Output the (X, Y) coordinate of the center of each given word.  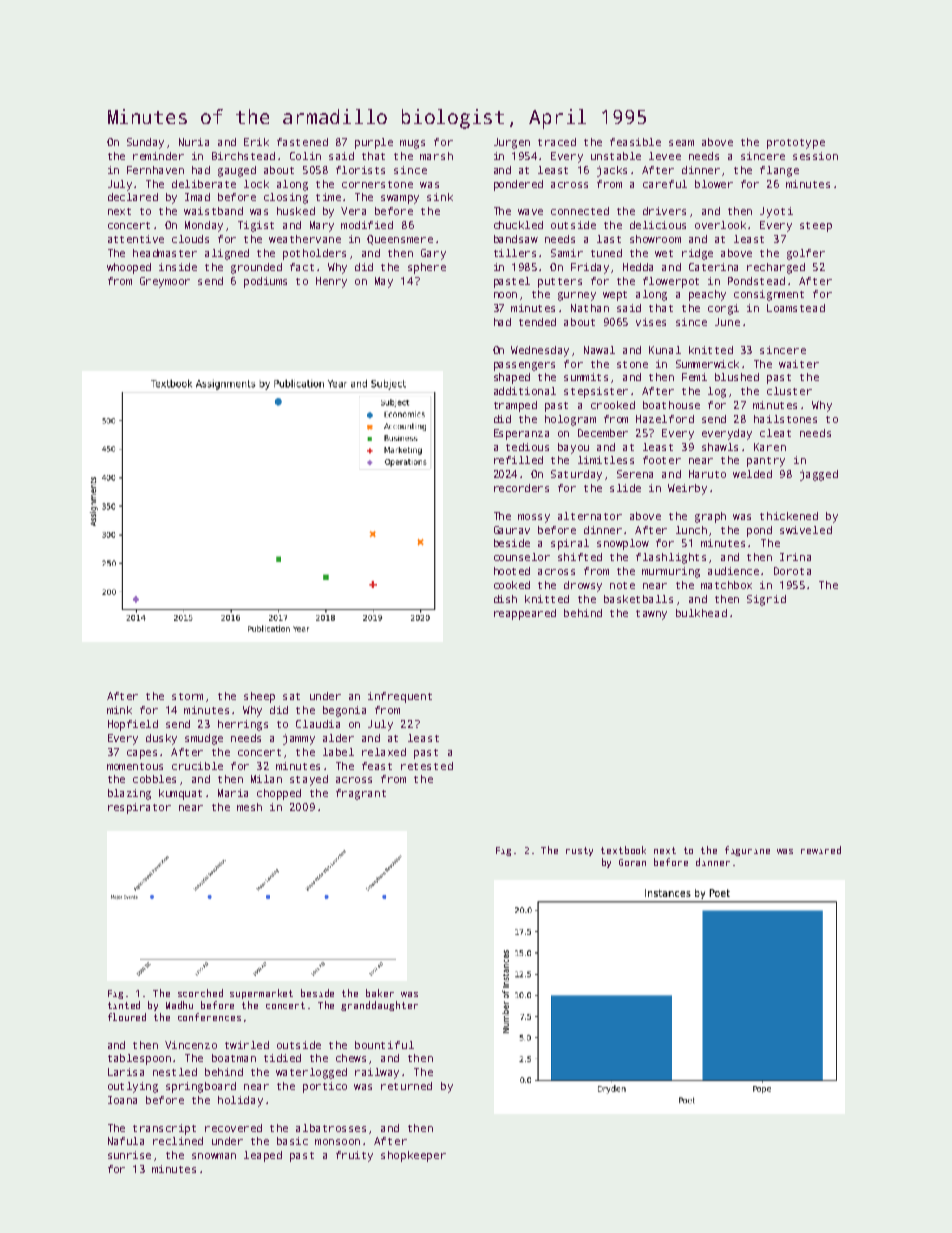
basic (292, 1141)
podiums (265, 282)
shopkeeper (413, 1156)
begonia (344, 711)
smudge (204, 739)
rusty (579, 851)
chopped (279, 794)
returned (406, 1086)
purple (374, 143)
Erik (256, 142)
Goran (632, 862)
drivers (664, 211)
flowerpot (671, 282)
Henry (331, 282)
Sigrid (766, 600)
